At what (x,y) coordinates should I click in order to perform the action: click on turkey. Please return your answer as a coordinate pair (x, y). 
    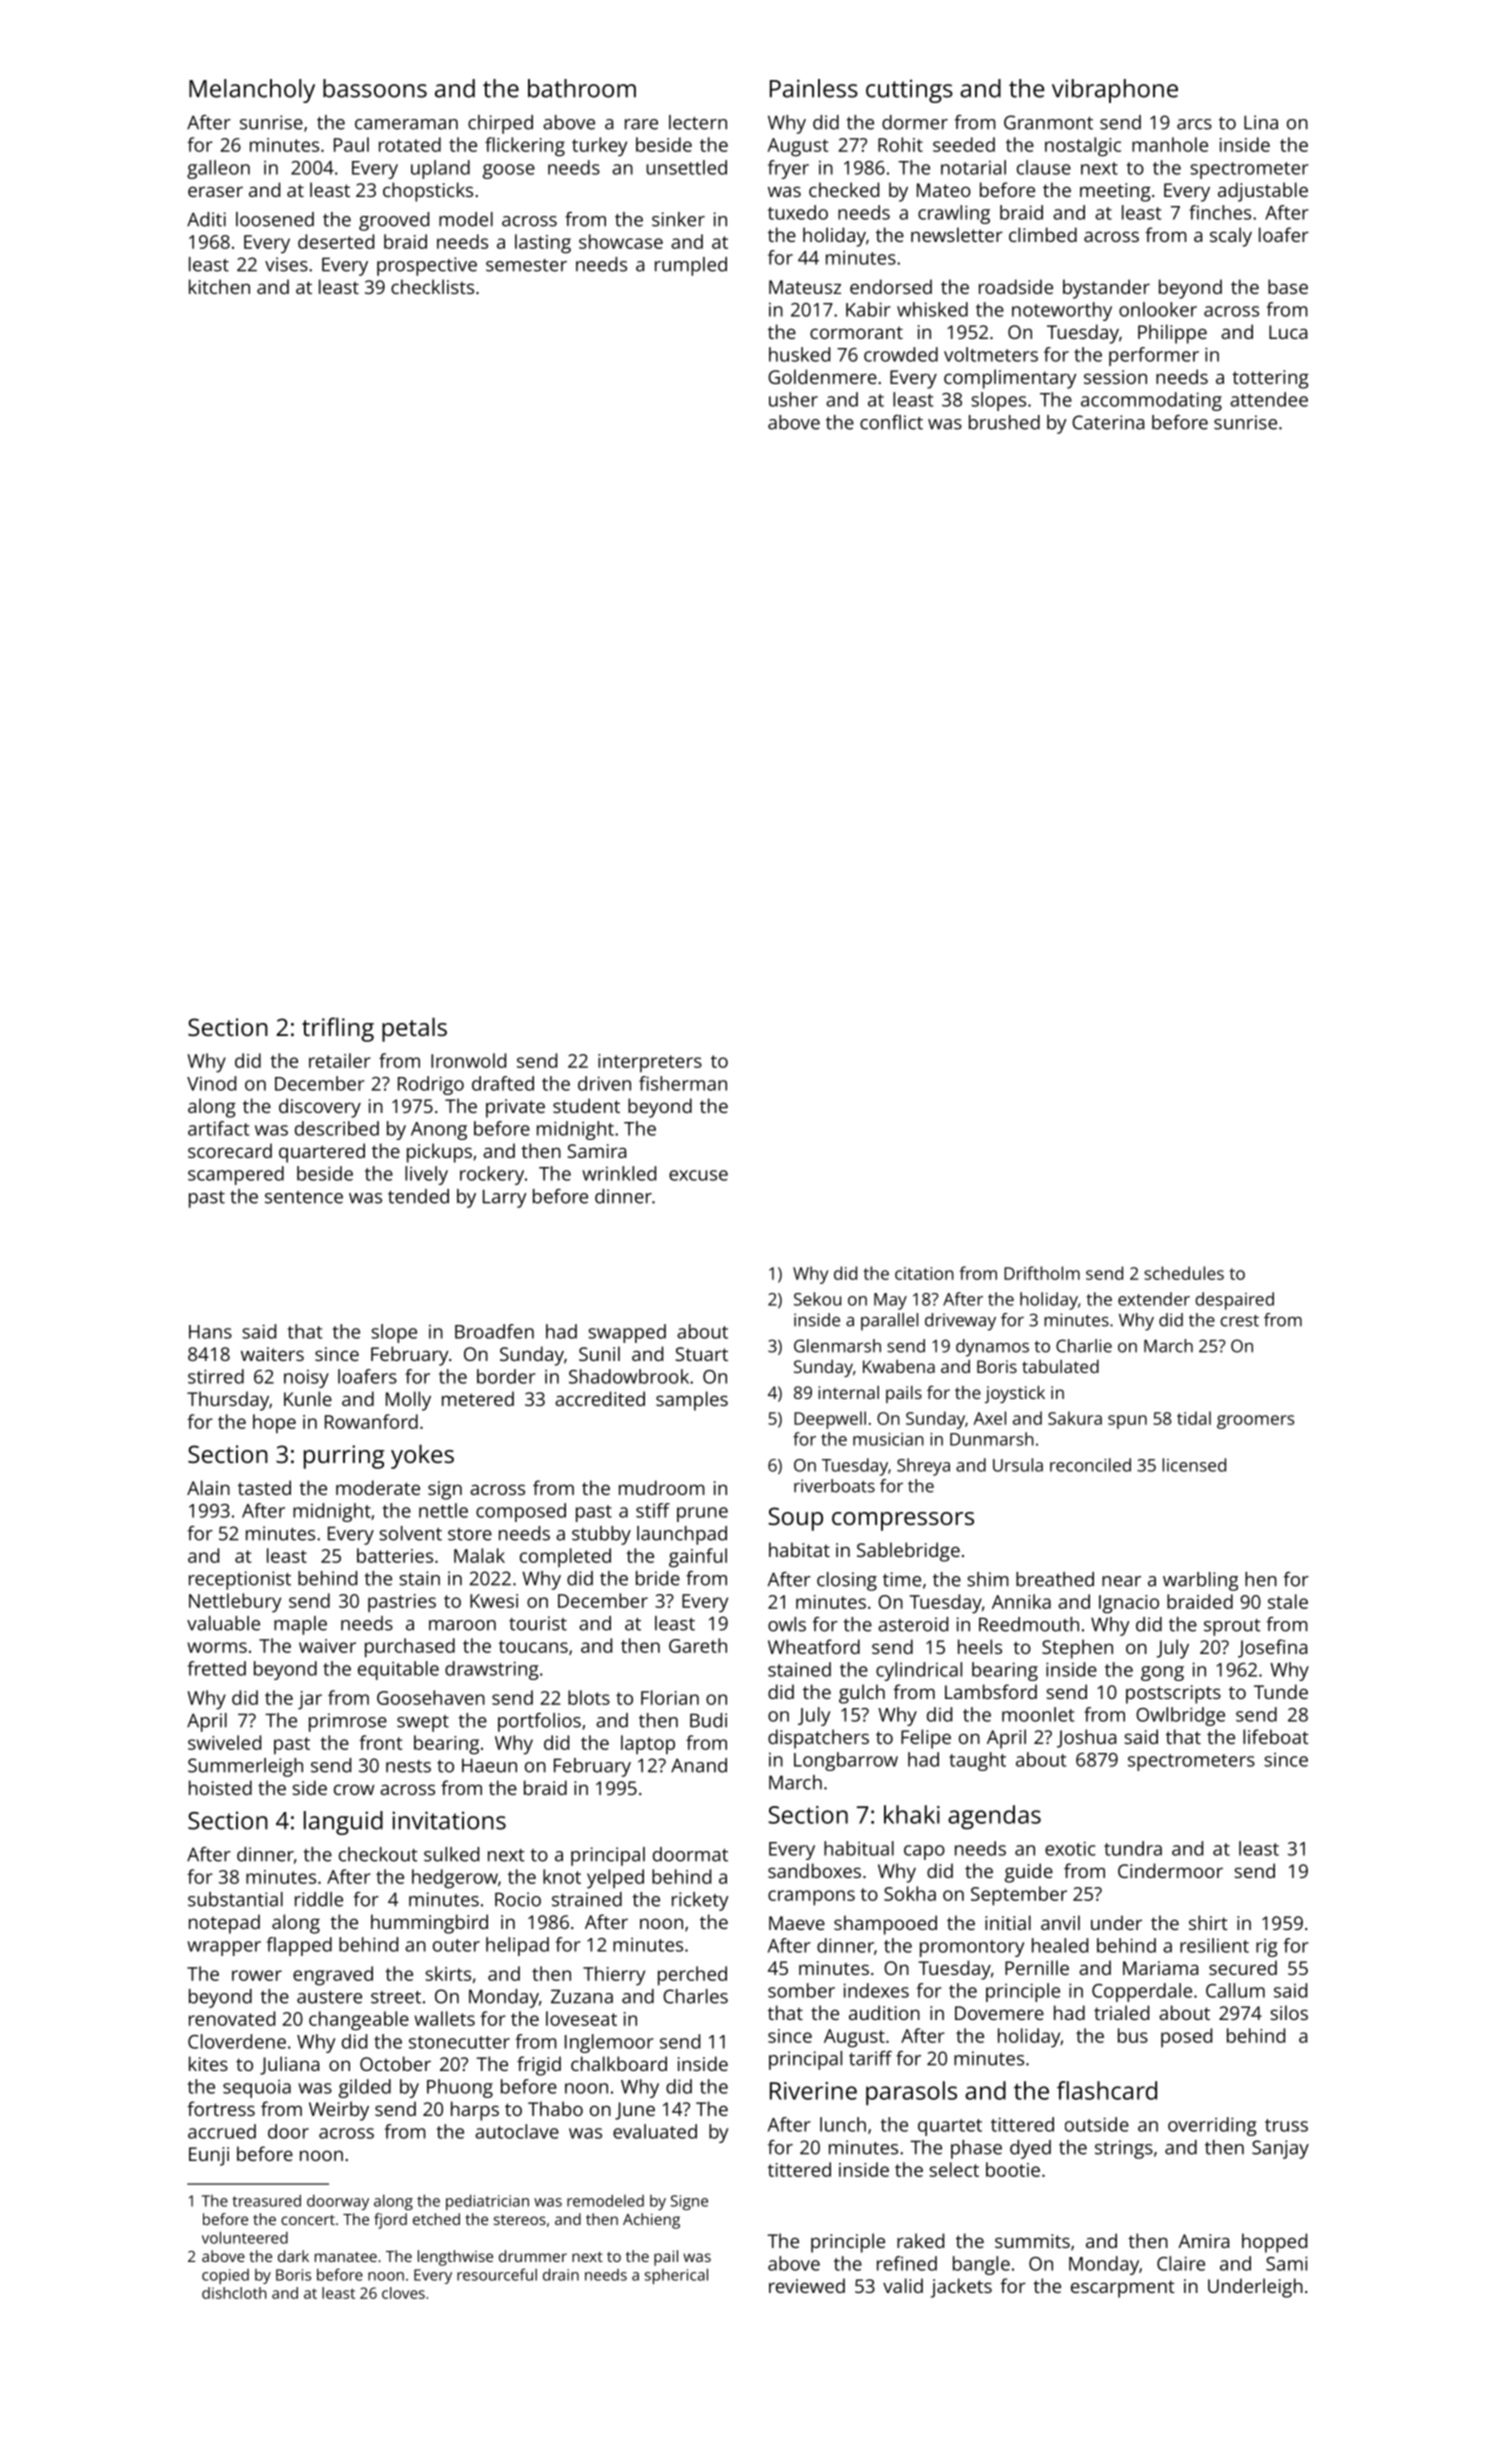
    Looking at the image, I should click on (599, 147).
